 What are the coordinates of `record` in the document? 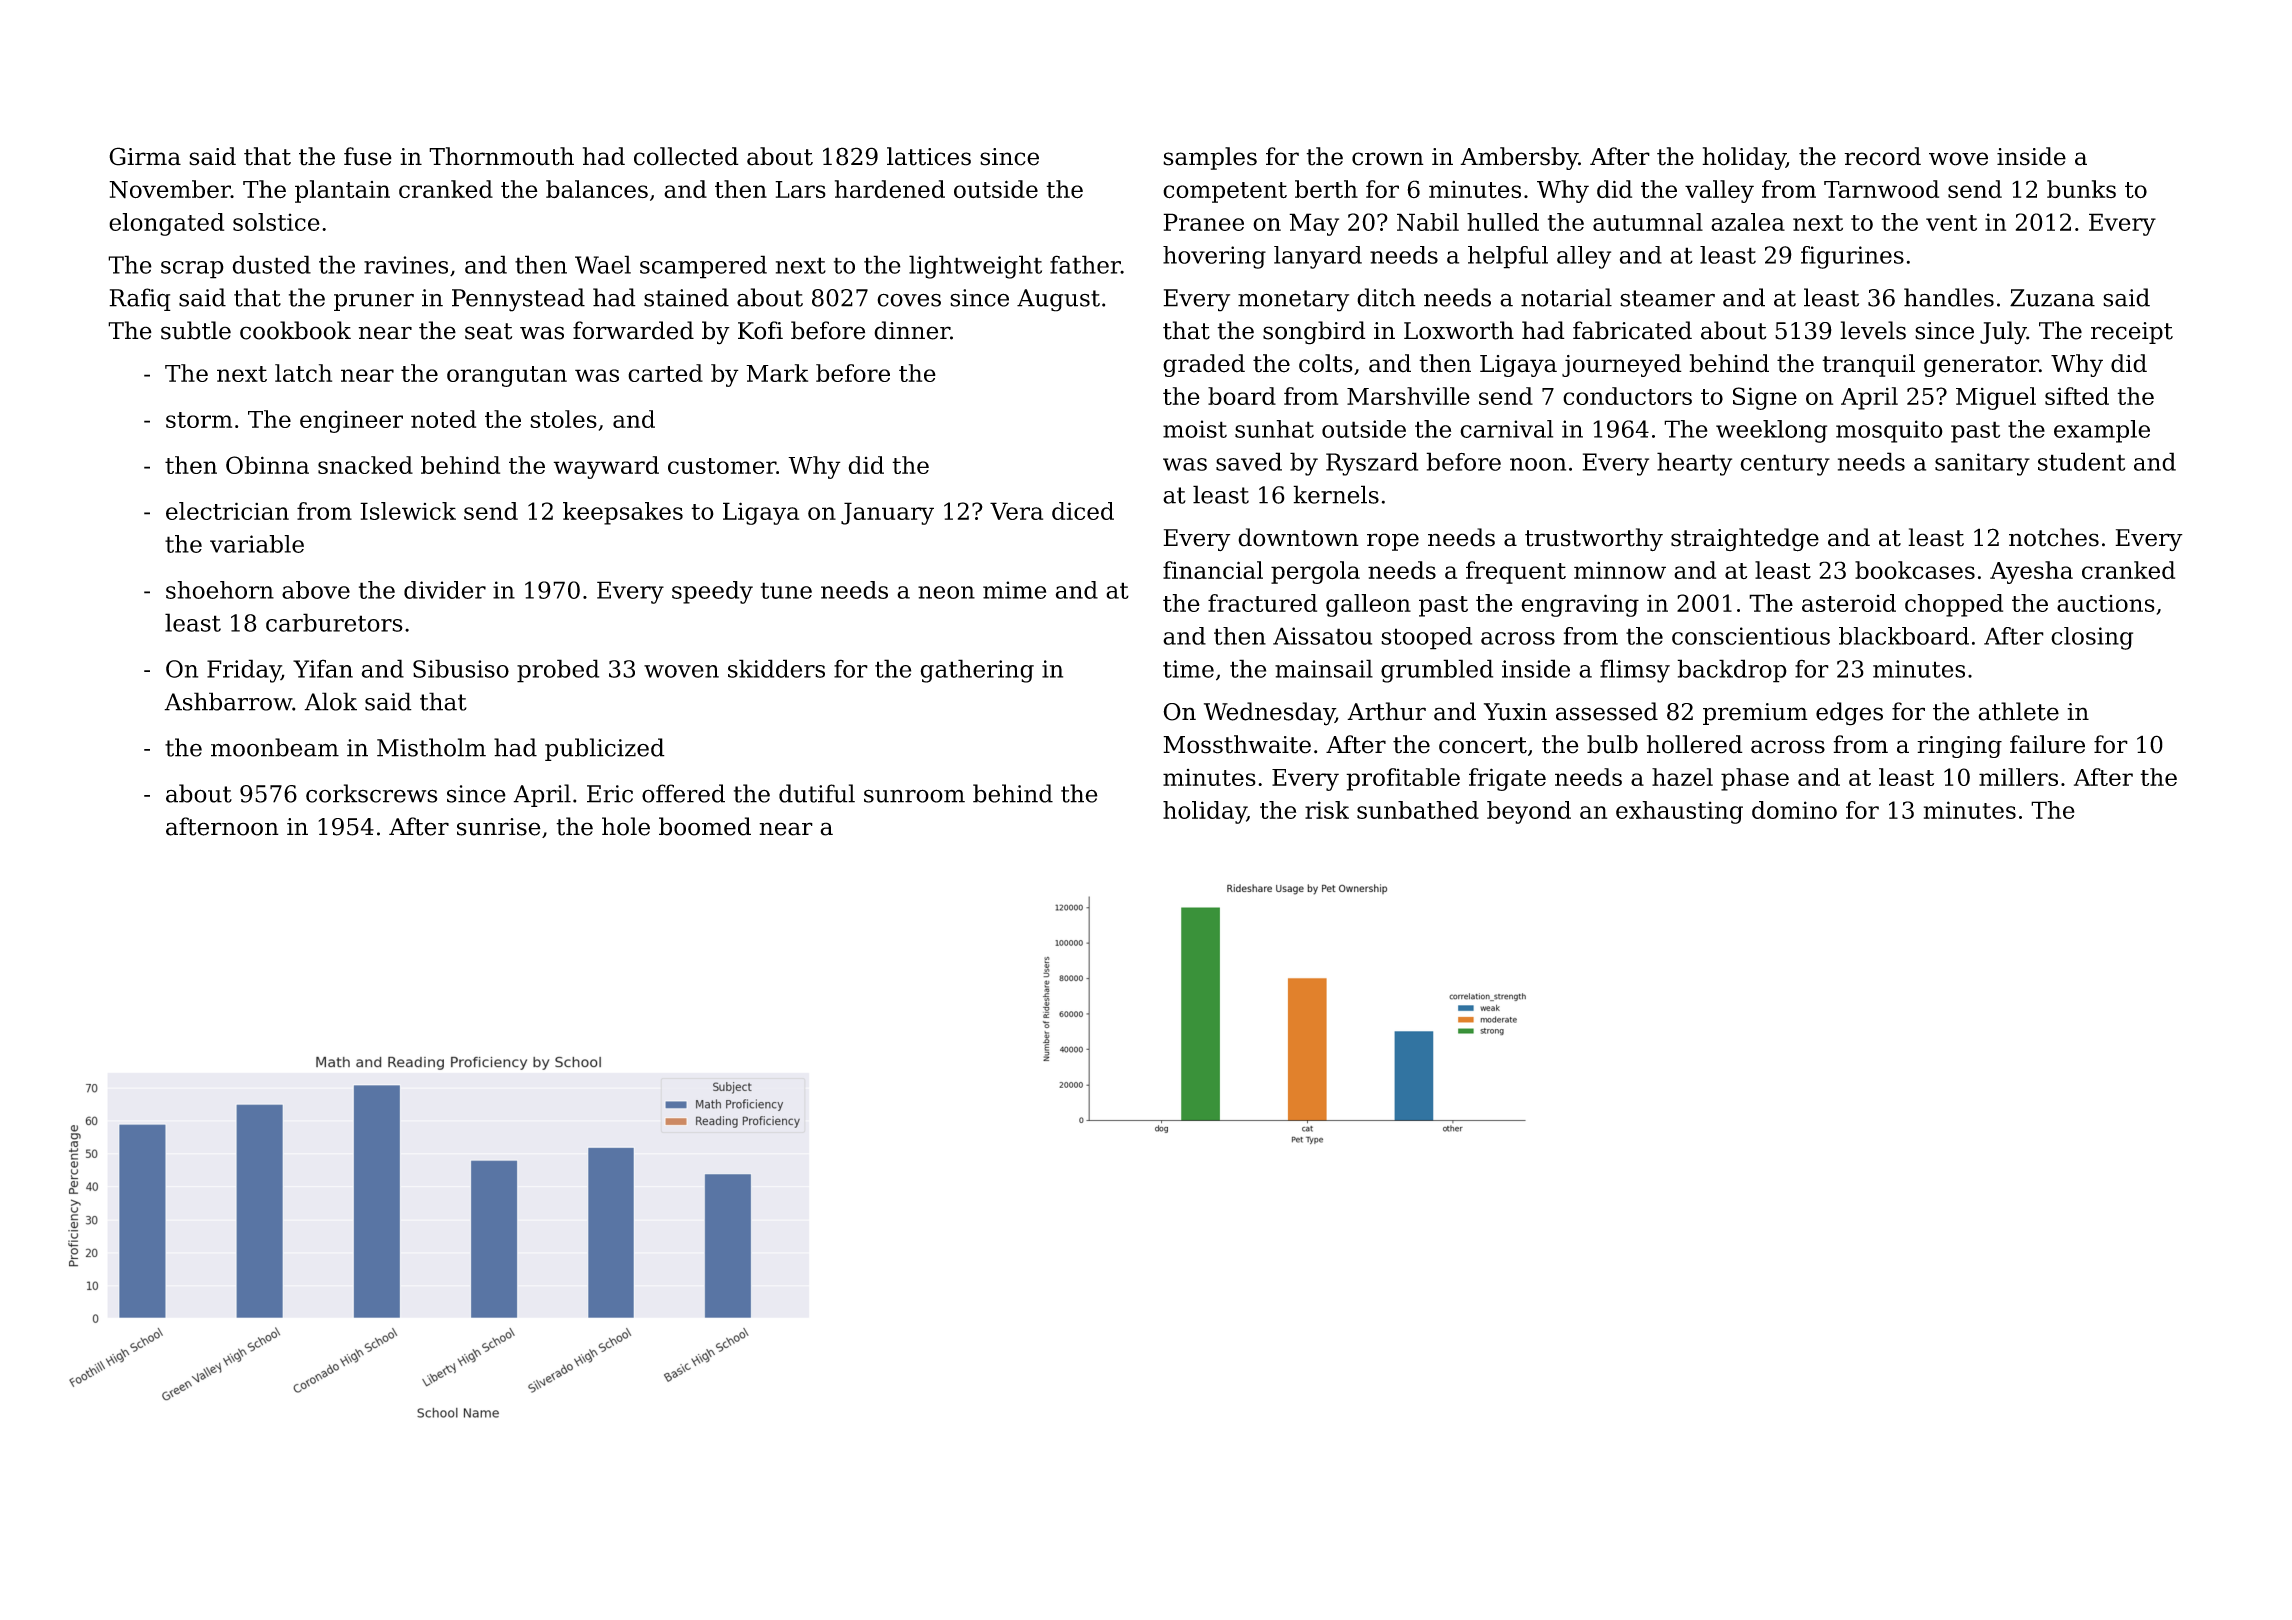 It's located at (1882, 156).
